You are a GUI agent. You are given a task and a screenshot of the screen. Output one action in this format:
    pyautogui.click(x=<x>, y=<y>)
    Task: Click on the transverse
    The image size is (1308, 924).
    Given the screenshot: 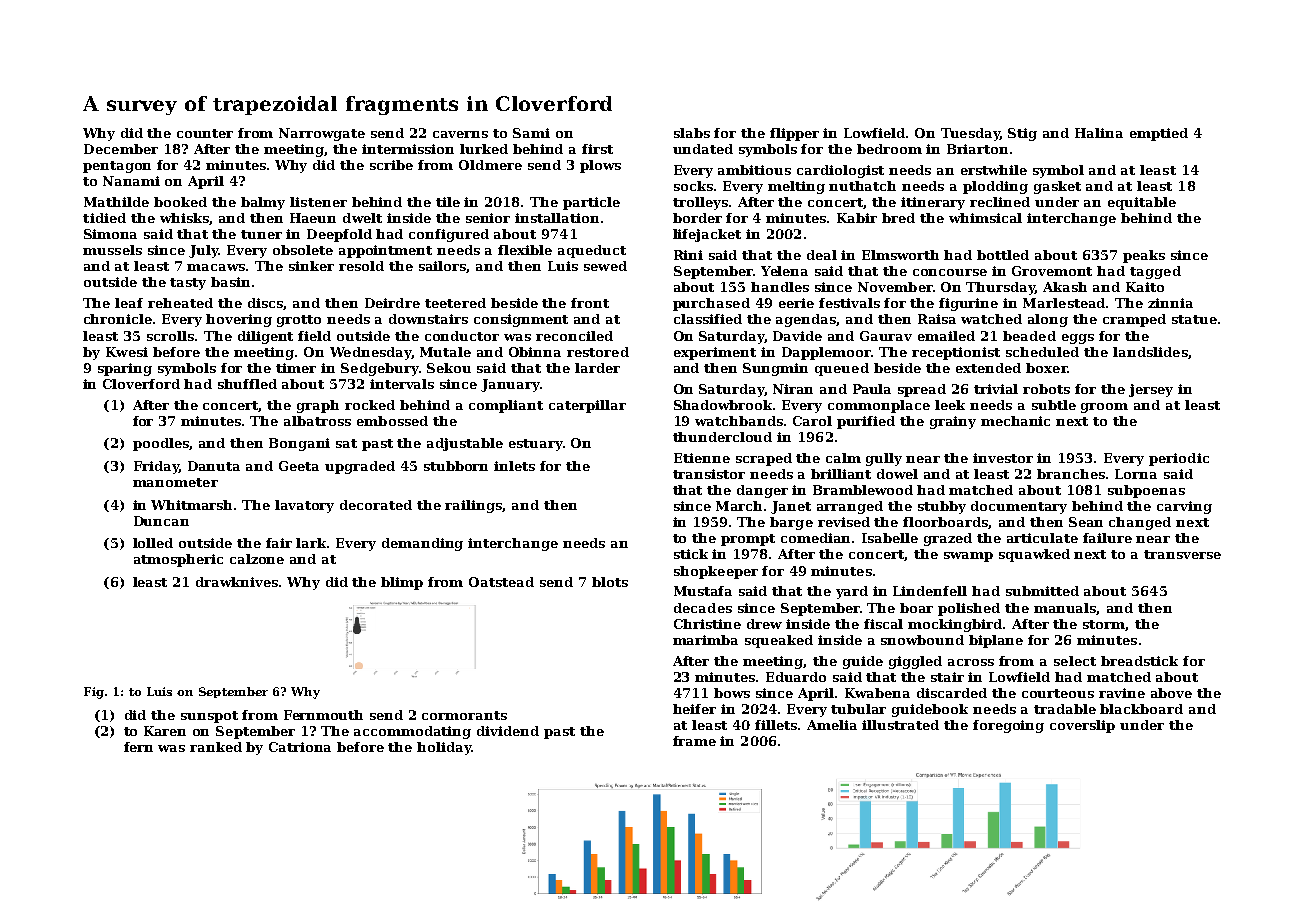 What is the action you would take?
    pyautogui.click(x=1182, y=554)
